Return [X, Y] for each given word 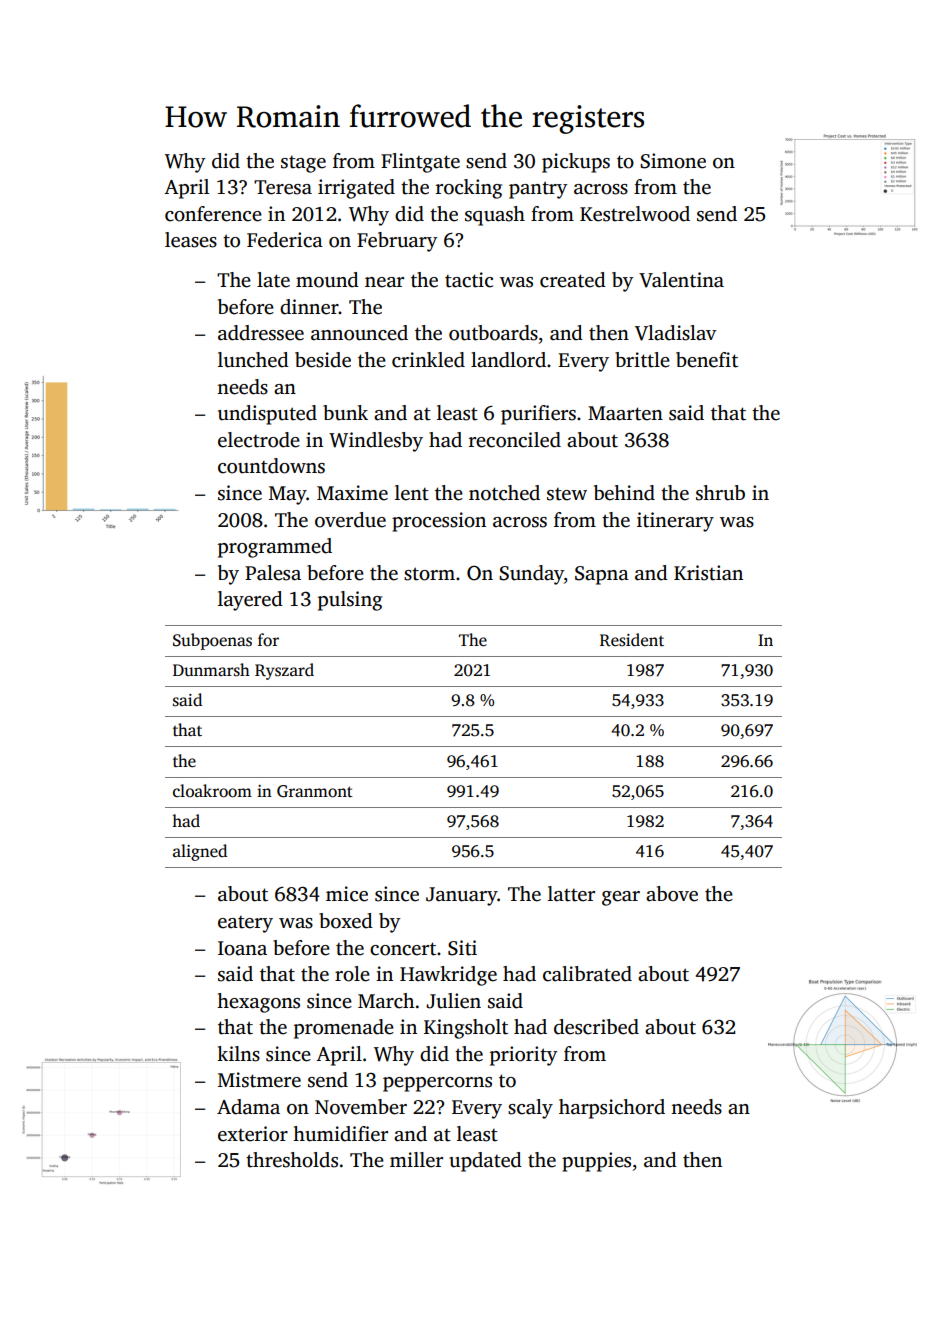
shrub [720, 493]
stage [303, 164]
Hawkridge [448, 976]
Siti [462, 948]
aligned [200, 852]
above [672, 894]
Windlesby [376, 442]
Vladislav [675, 333]
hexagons [258, 1003]
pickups [576, 163]
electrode [259, 440]
